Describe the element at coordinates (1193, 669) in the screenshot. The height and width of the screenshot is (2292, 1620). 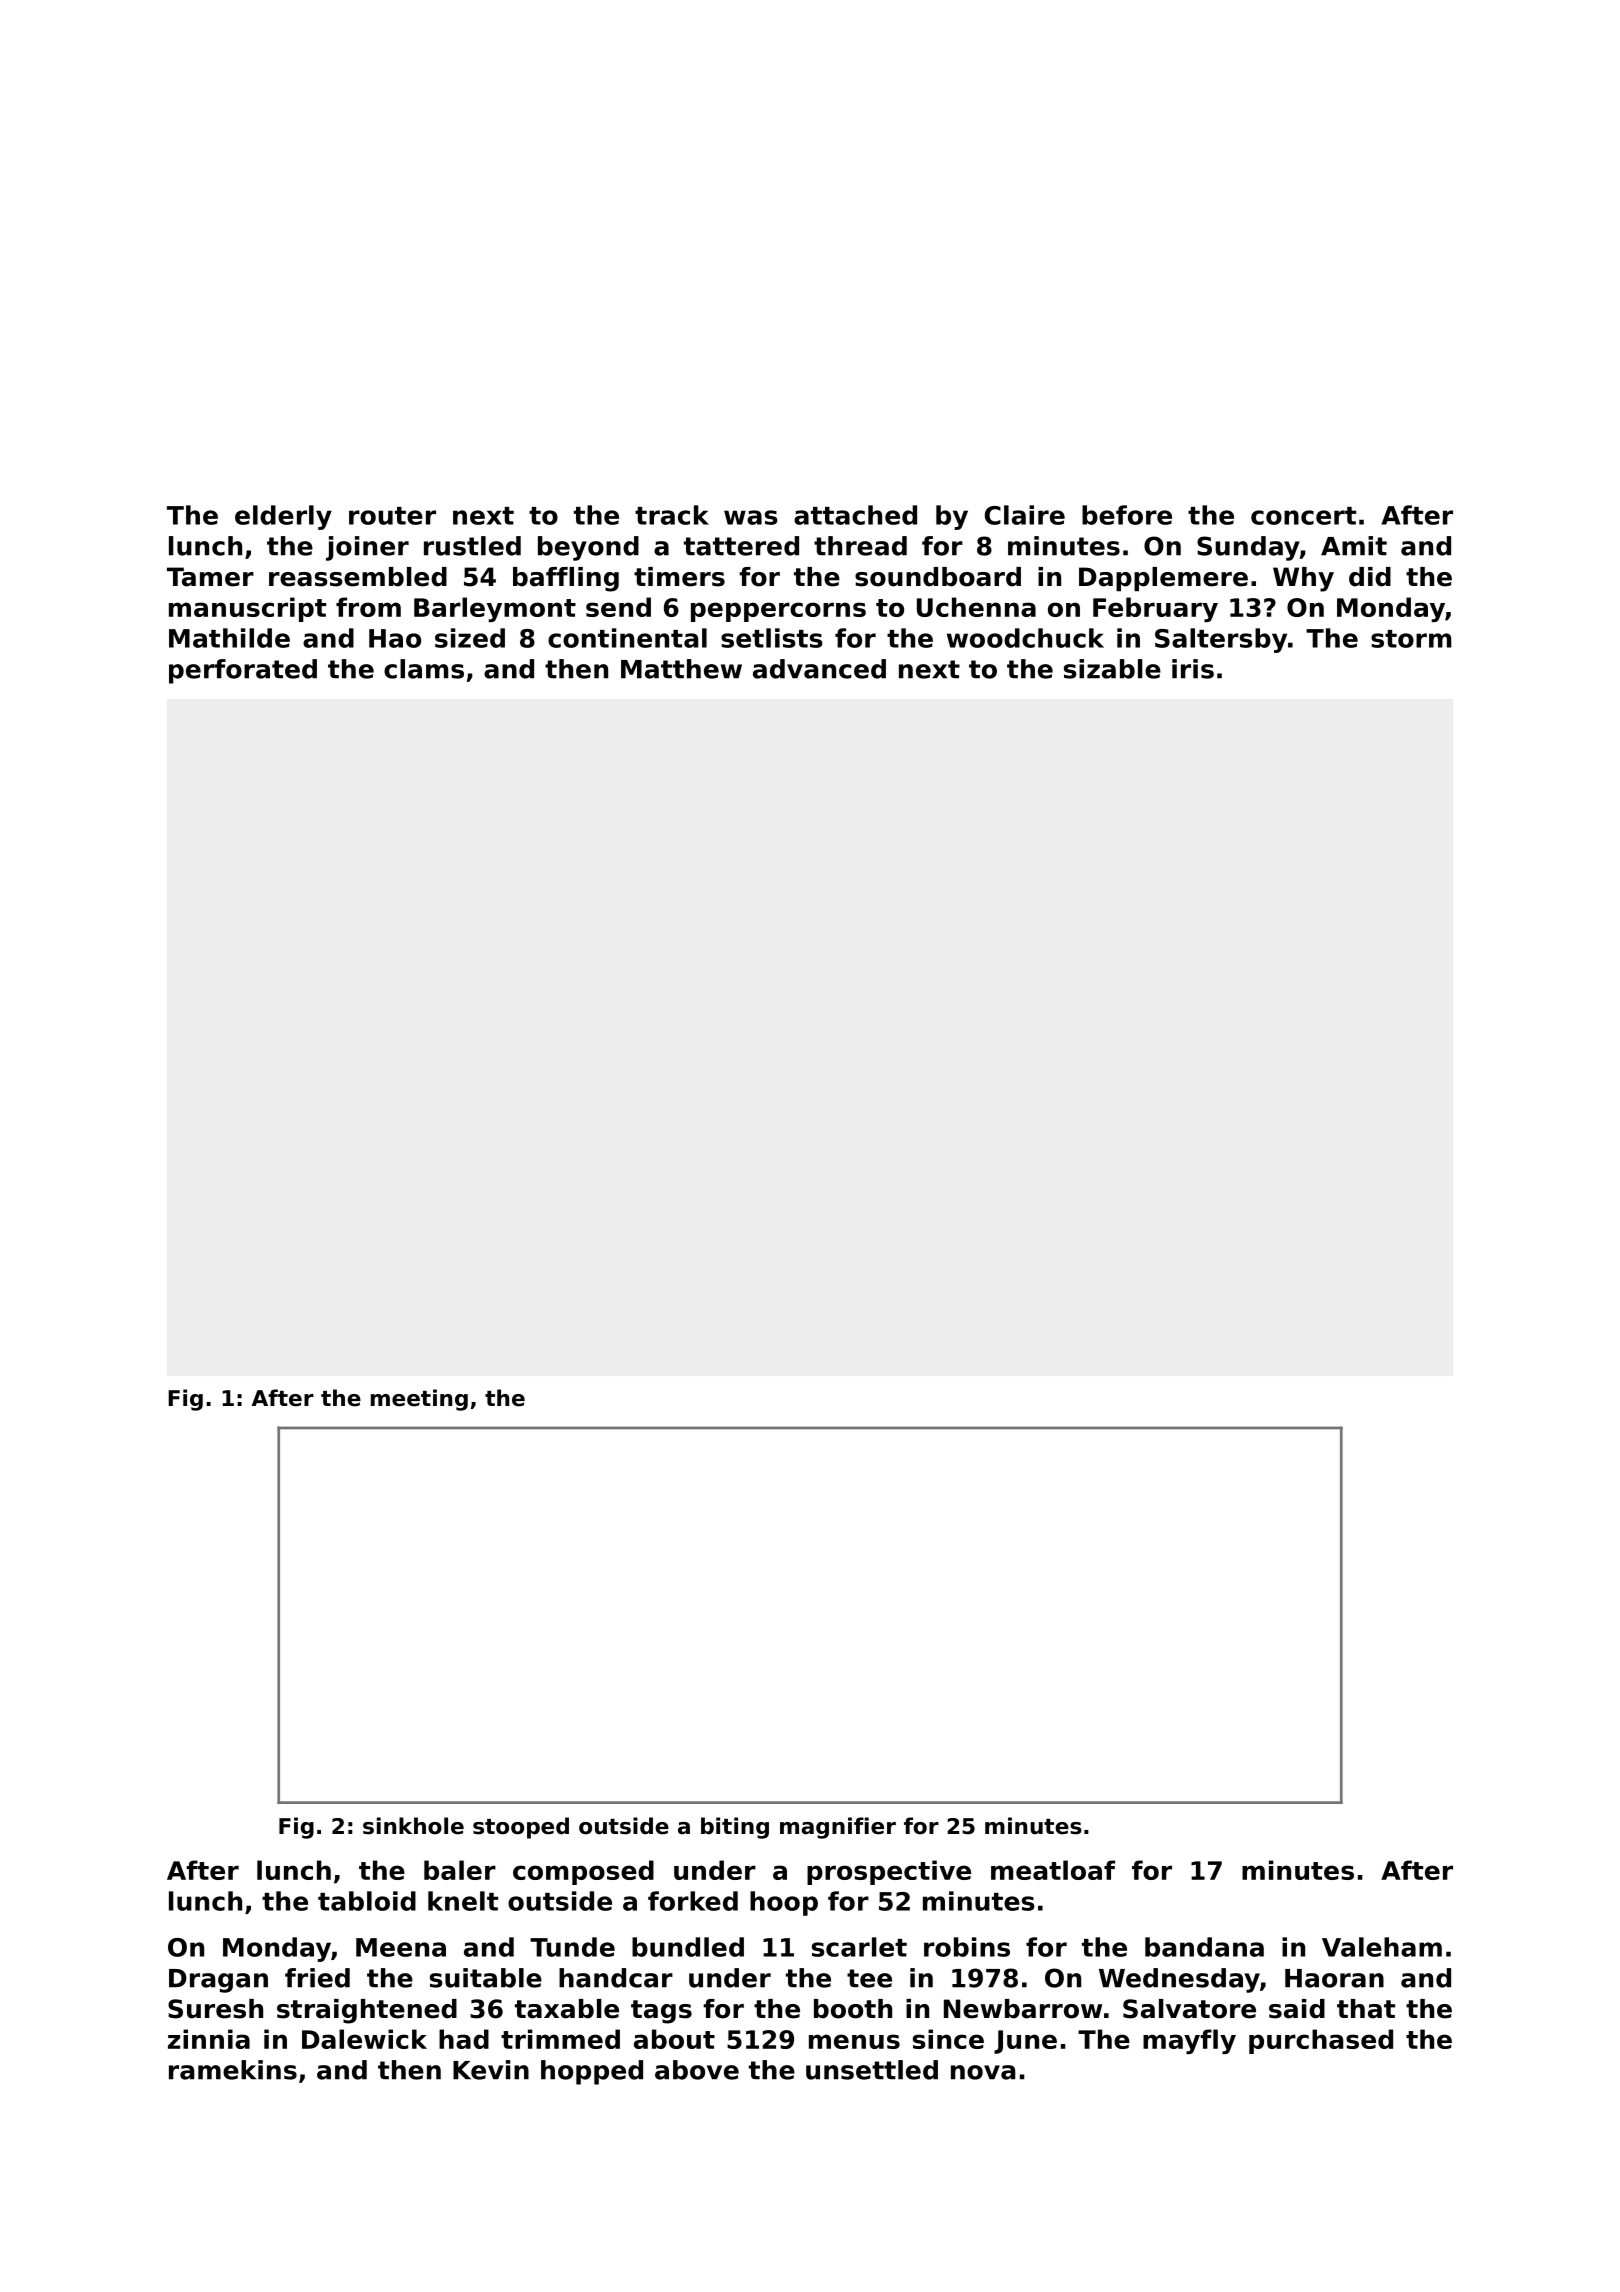
I see `iris` at that location.
